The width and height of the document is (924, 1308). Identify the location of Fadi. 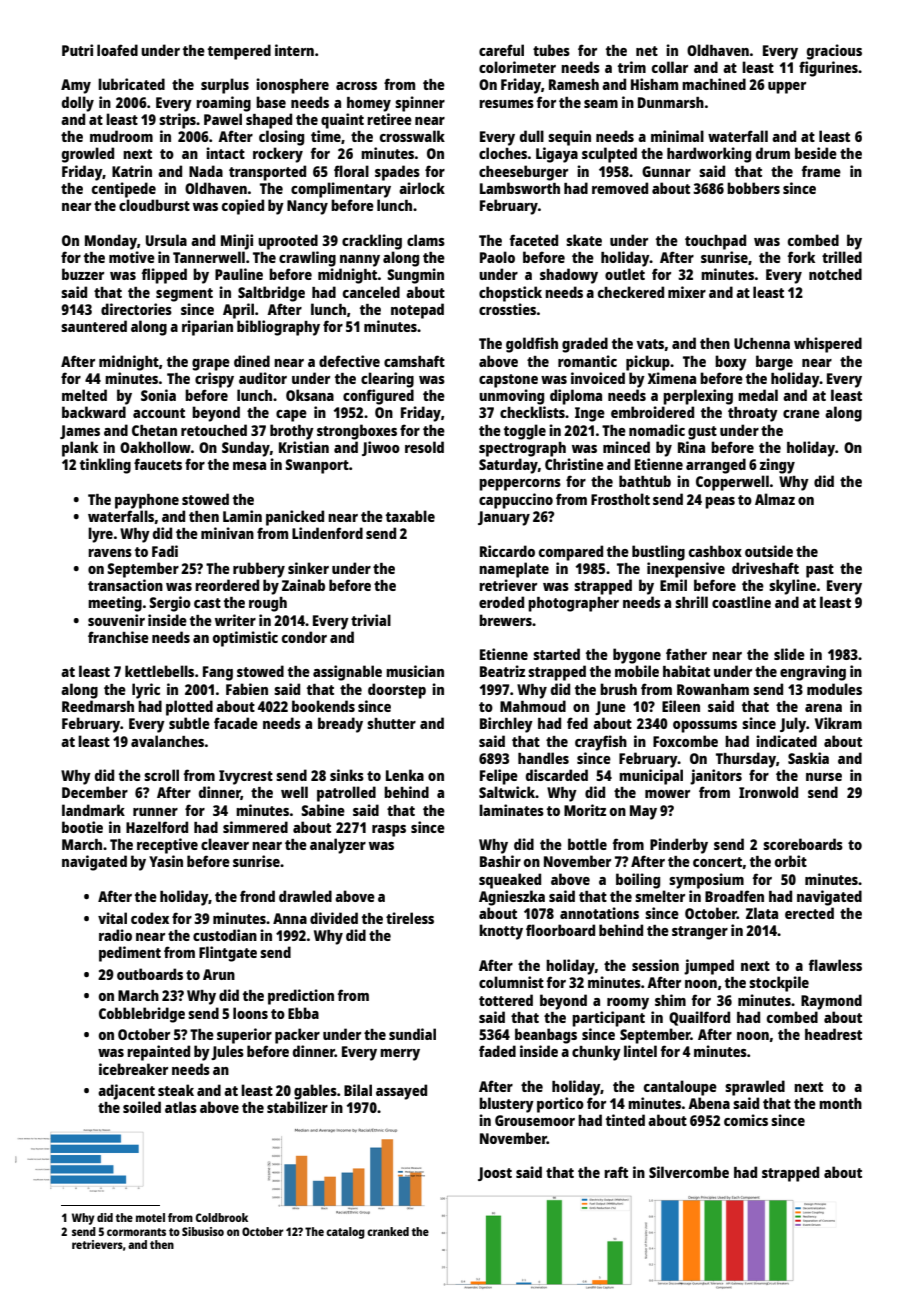
(165, 551).
